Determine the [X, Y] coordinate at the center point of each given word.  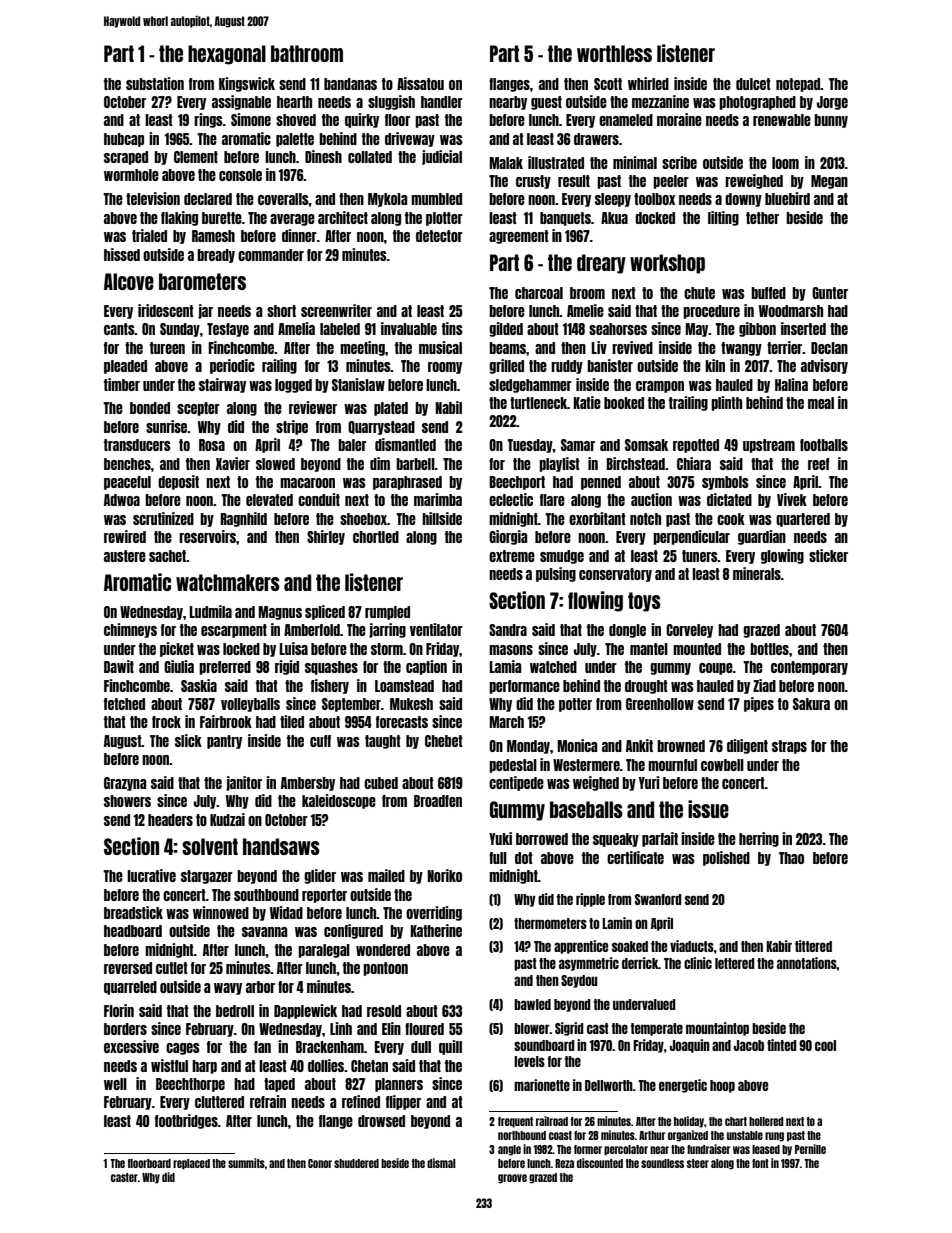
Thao [791, 858]
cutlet [172, 968]
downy [743, 200]
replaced [191, 1164]
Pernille [810, 1149]
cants [119, 329]
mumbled [436, 199]
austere [125, 556]
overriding [434, 913]
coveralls [283, 199]
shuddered [356, 1163]
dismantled [405, 444]
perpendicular [691, 537]
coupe [716, 669]
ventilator [436, 629]
